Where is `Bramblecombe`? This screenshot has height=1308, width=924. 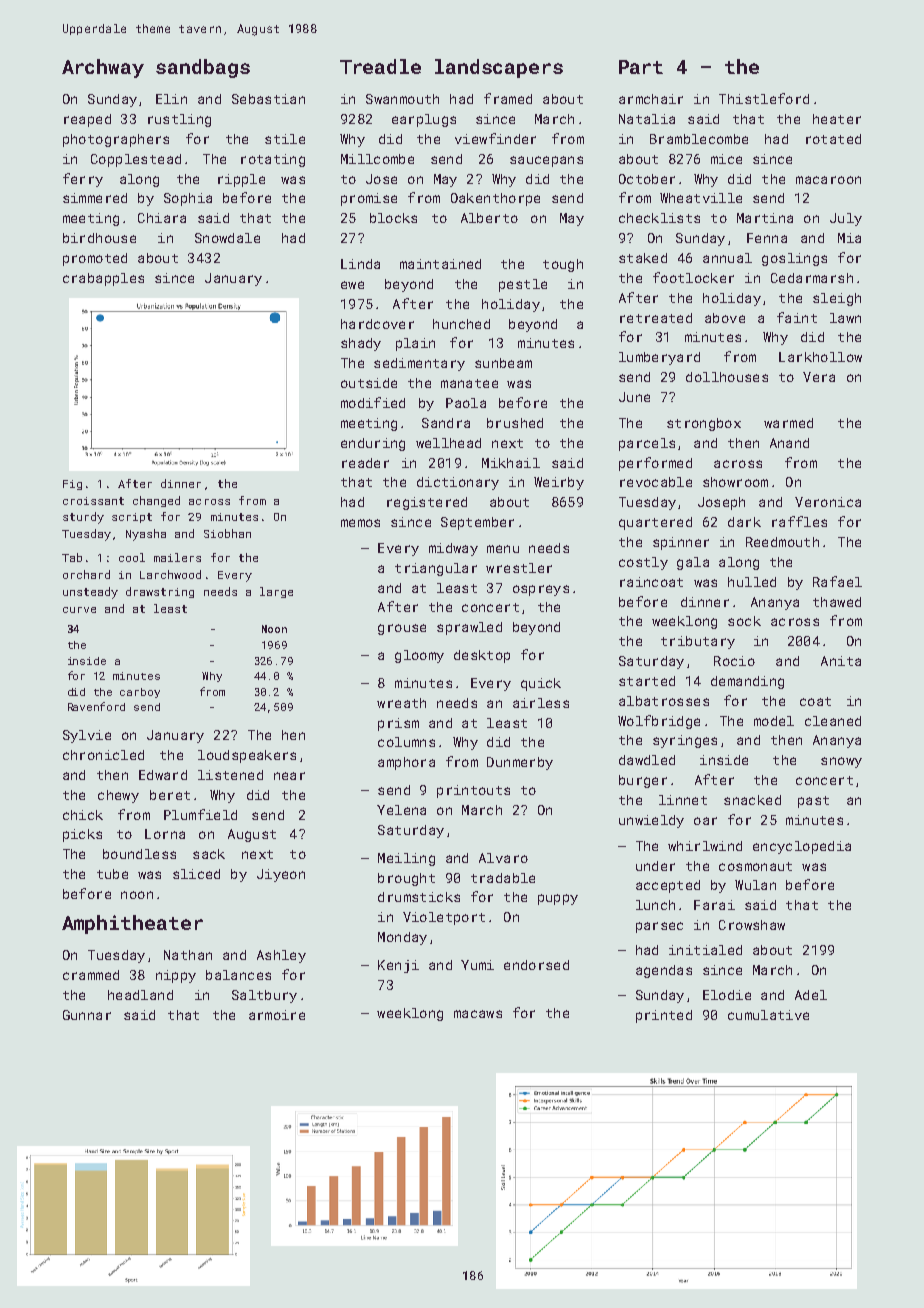
Bramblecombe is located at coordinates (699, 139).
